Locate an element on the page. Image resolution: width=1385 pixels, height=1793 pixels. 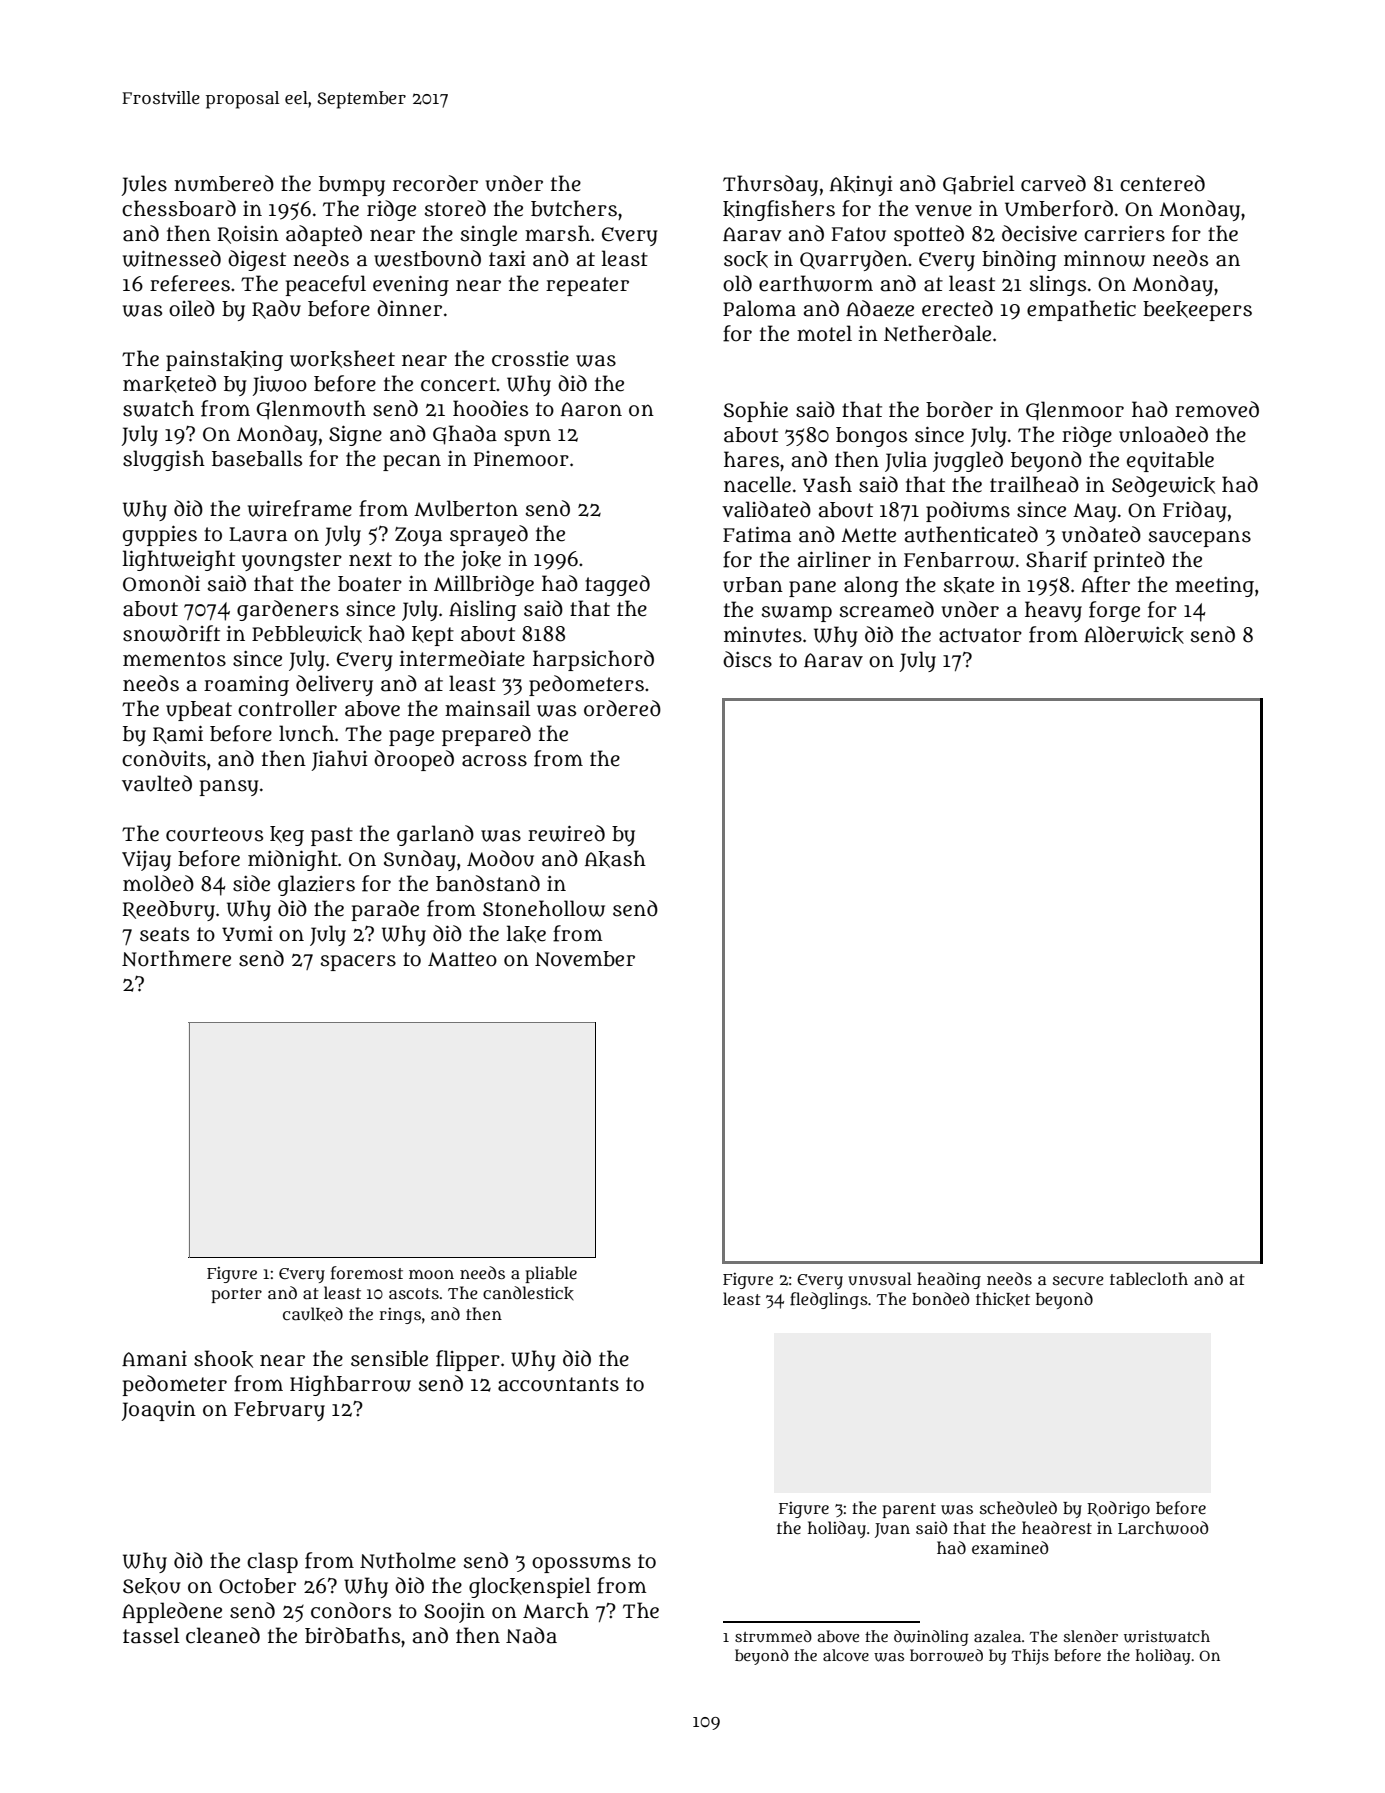
May is located at coordinates (1095, 512).
